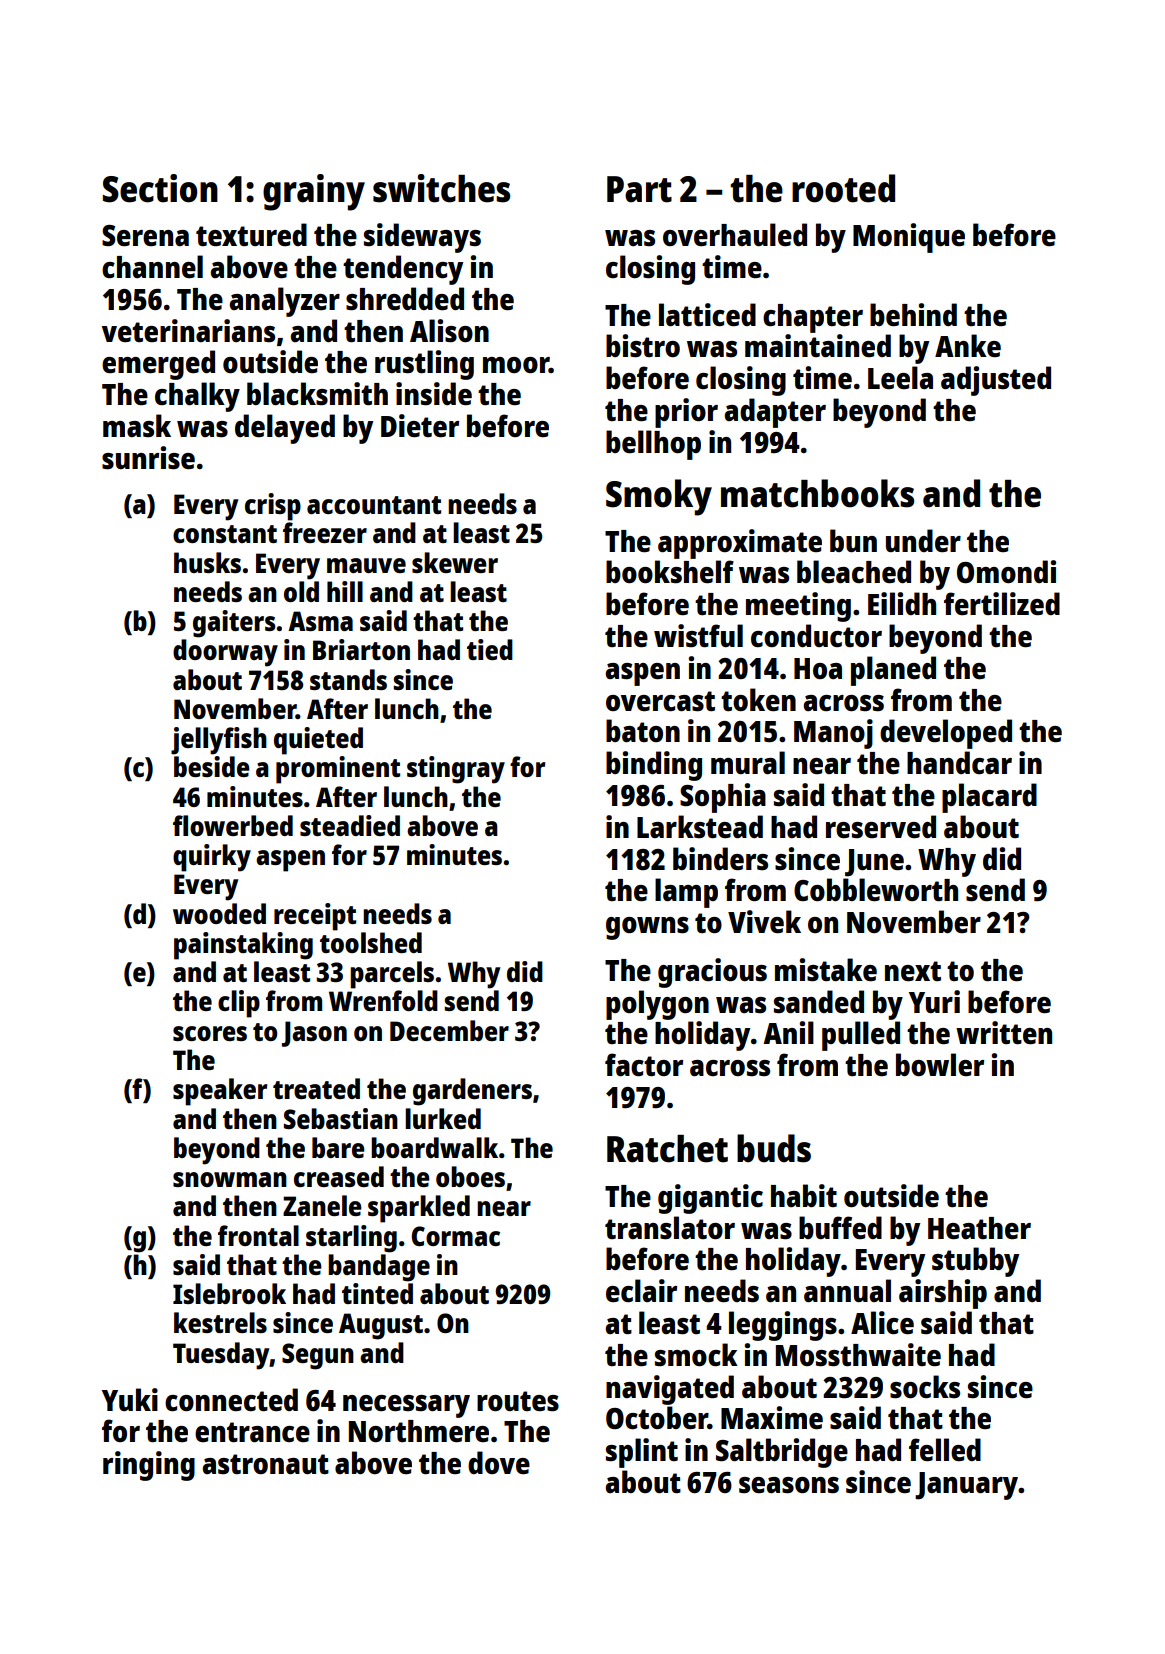  What do you see at coordinates (315, 917) in the screenshot?
I see `receipt` at bounding box center [315, 917].
